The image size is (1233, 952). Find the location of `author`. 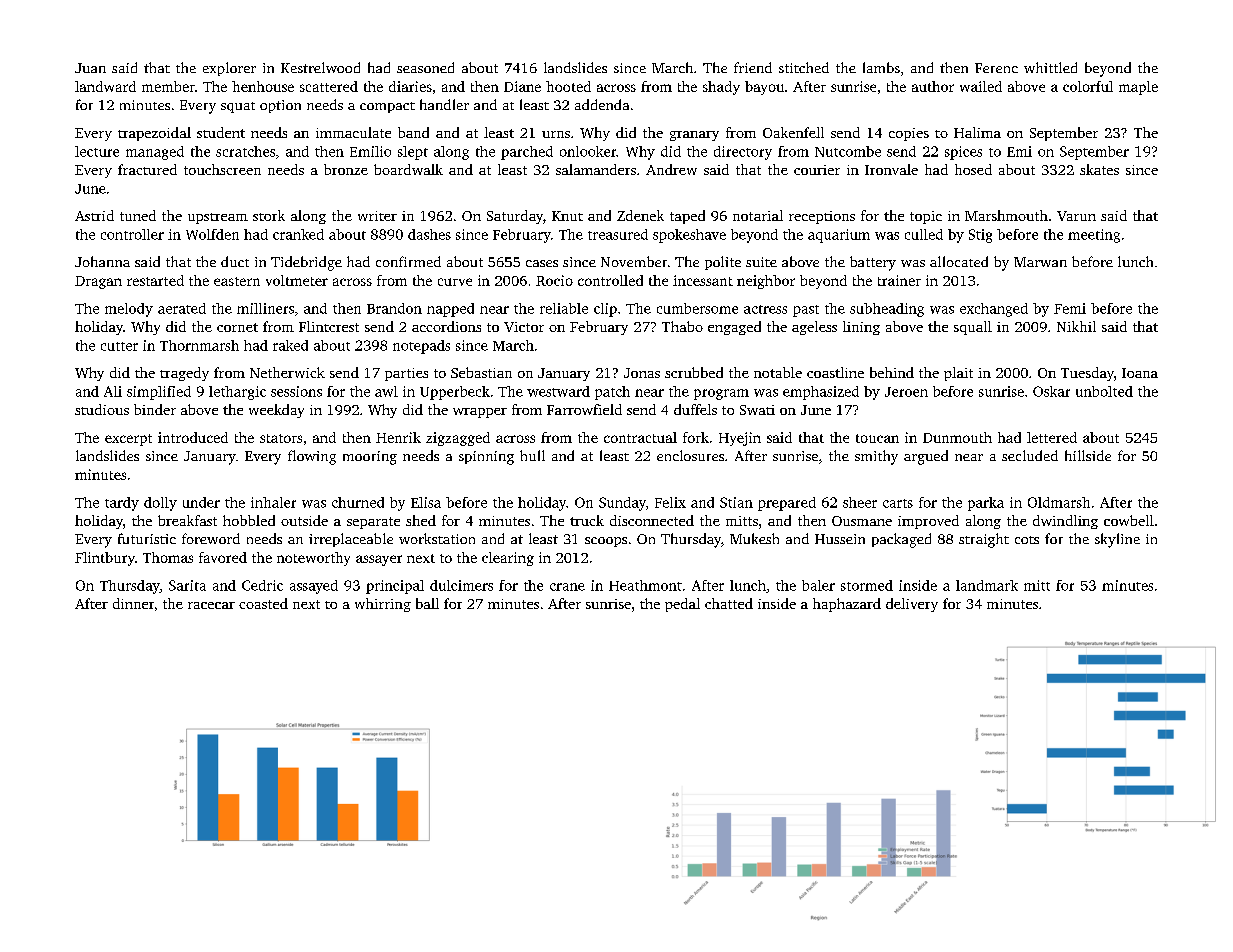

author is located at coordinates (933, 86).
